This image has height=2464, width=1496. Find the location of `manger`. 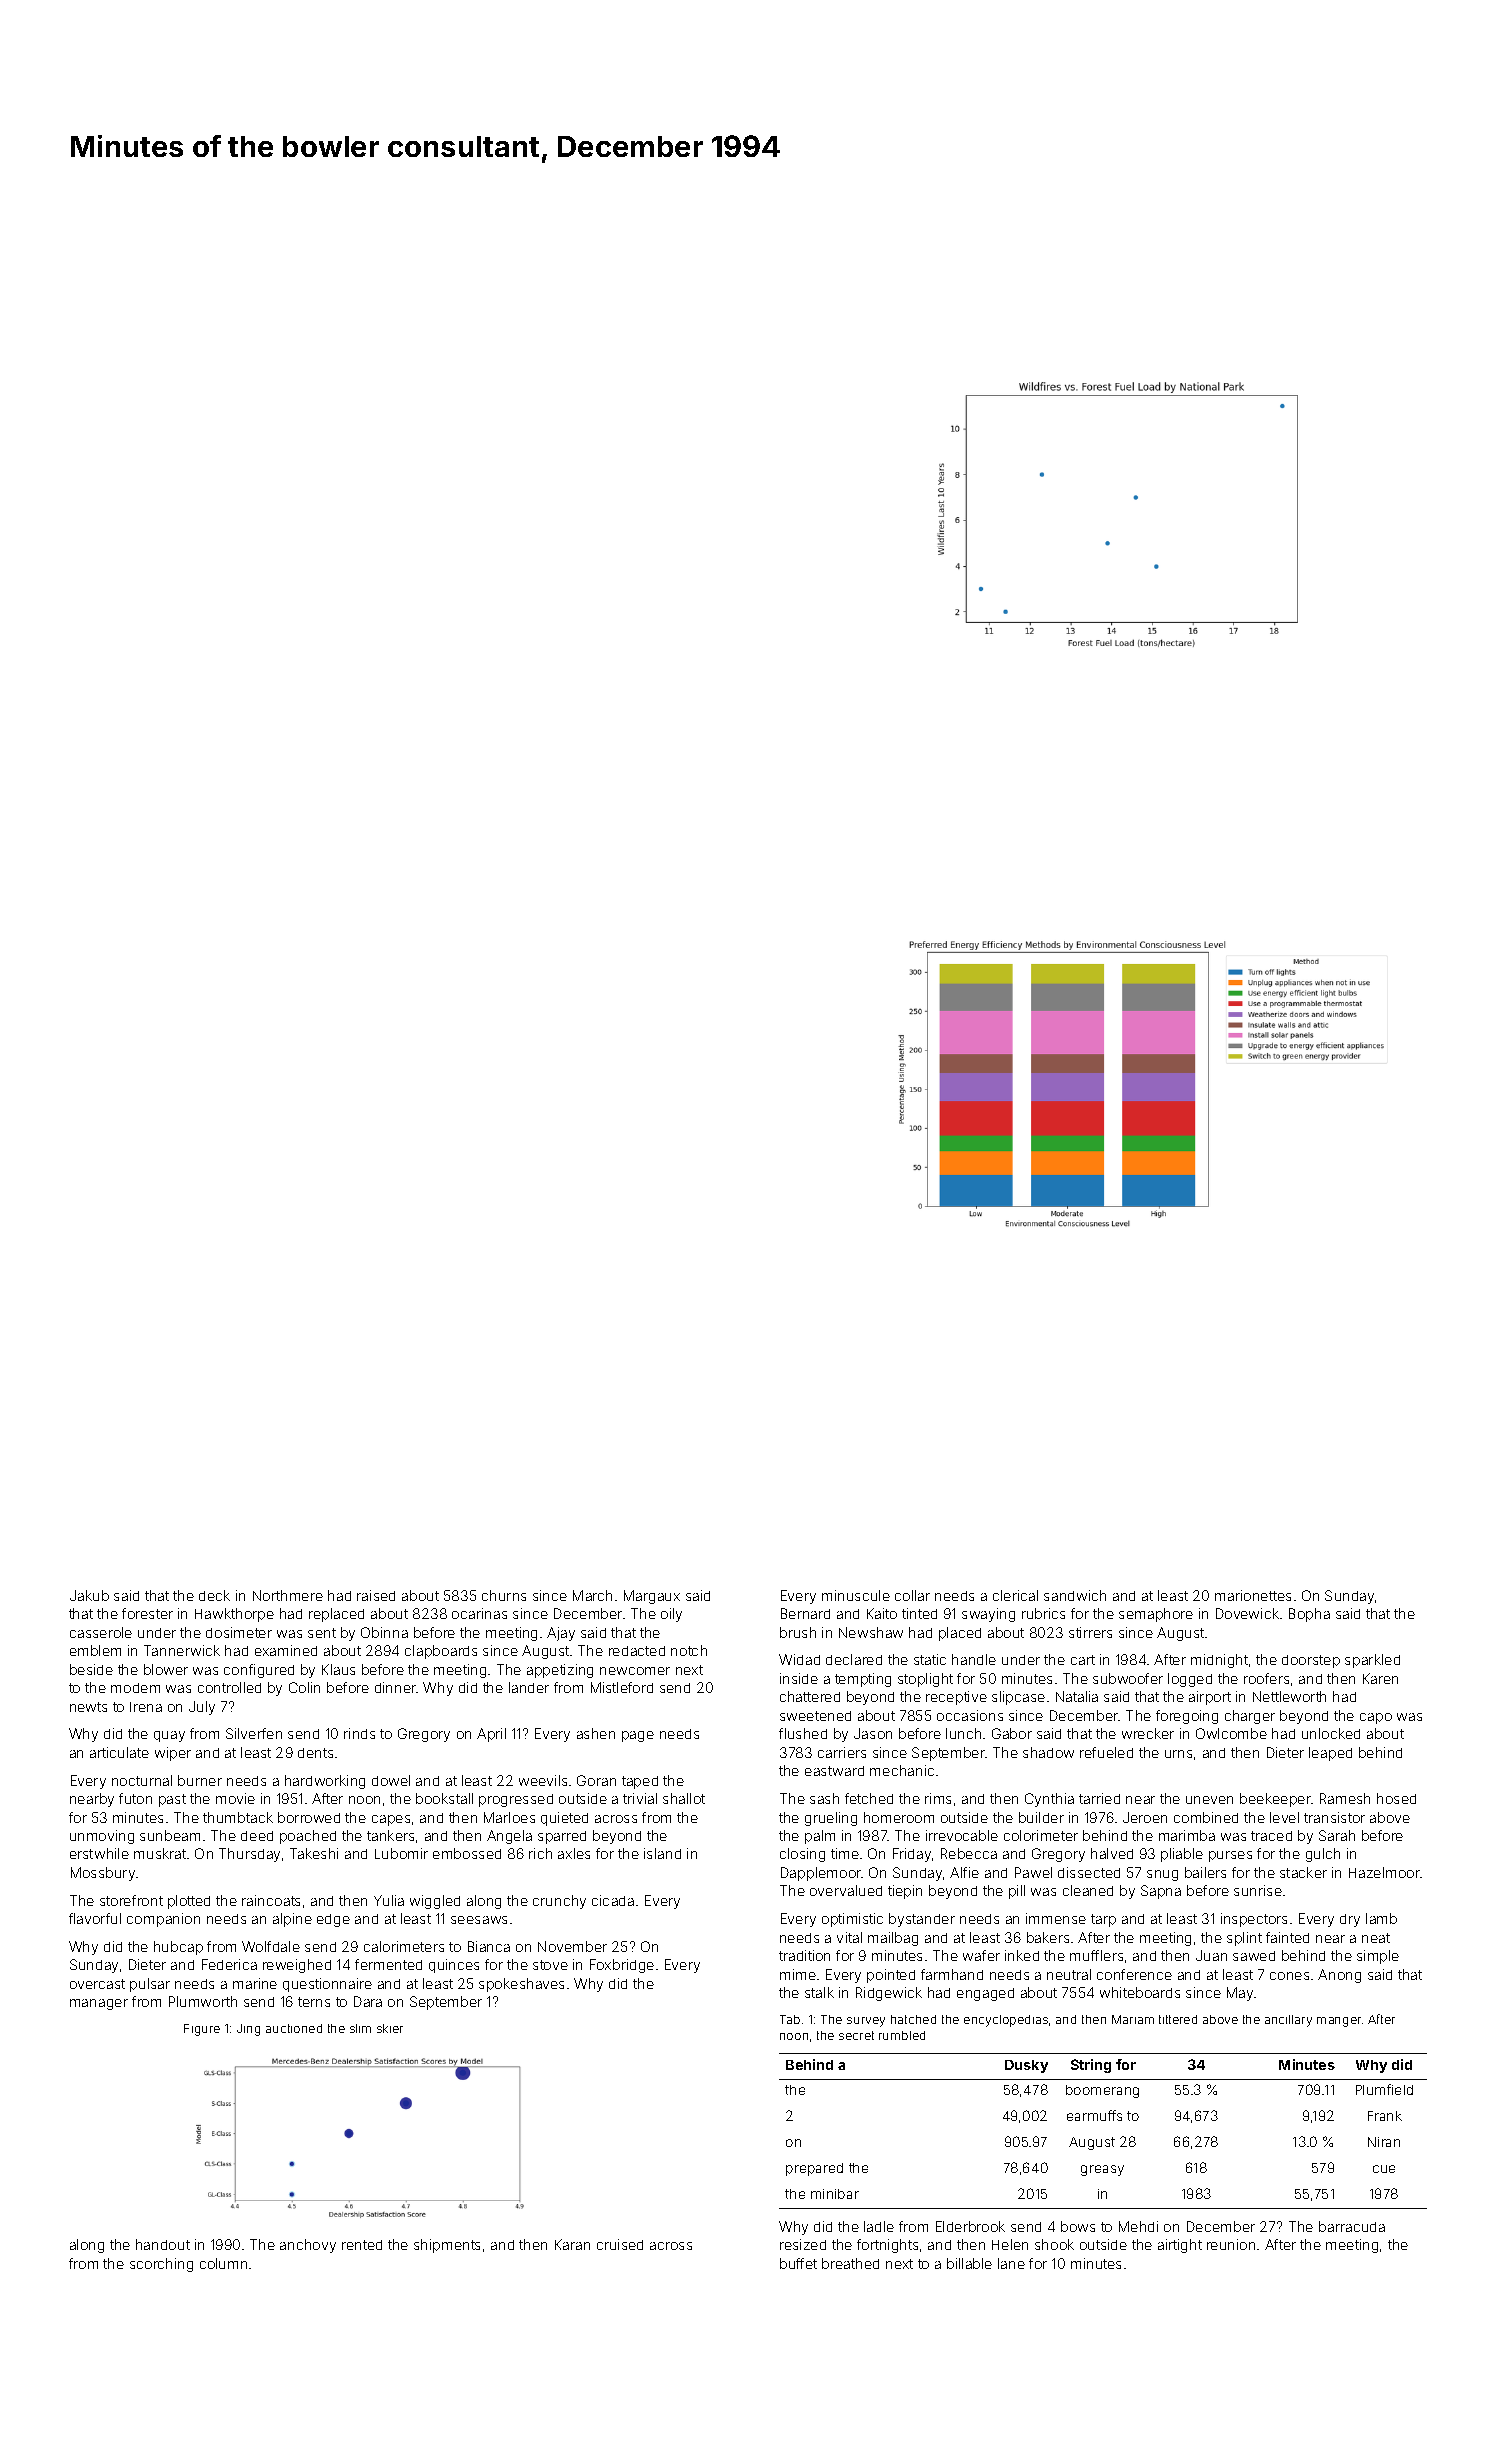

manger is located at coordinates (1339, 2022).
